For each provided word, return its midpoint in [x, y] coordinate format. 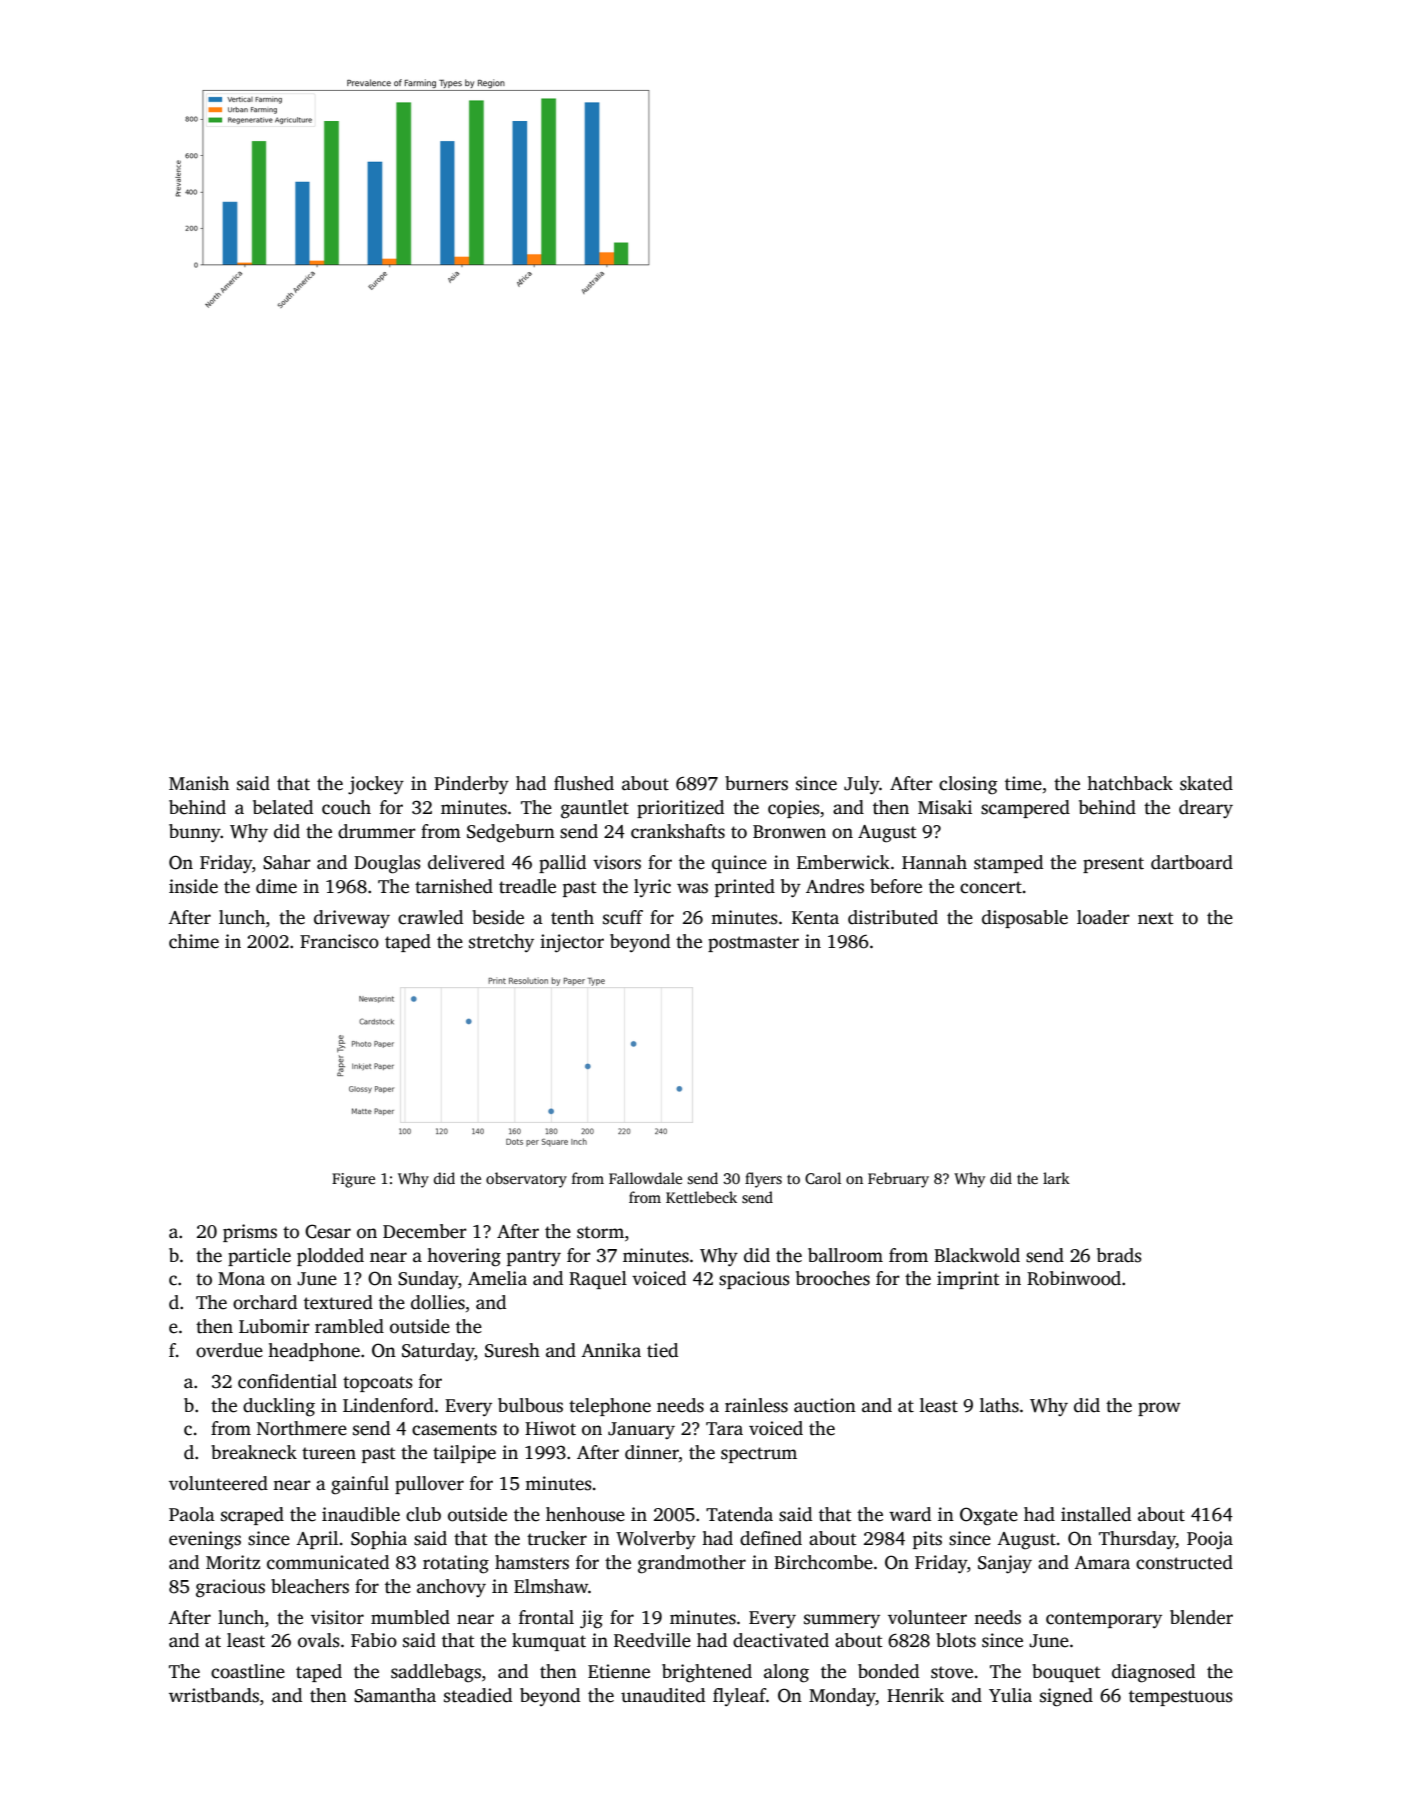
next [1156, 918]
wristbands [214, 1695]
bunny [195, 833]
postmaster [753, 944]
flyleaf [739, 1697]
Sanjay [1005, 1564]
